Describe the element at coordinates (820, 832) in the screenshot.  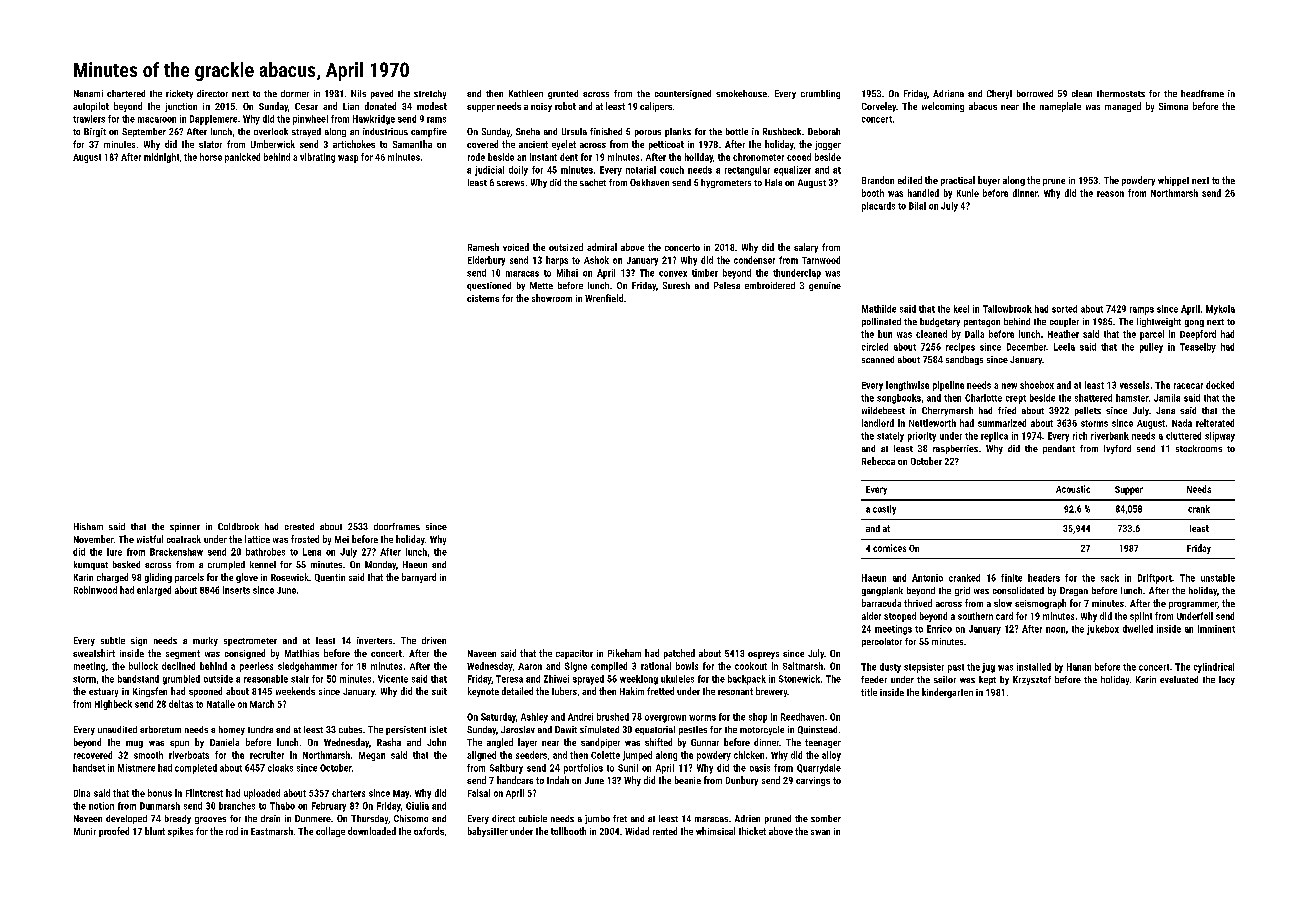
I see `swan` at that location.
